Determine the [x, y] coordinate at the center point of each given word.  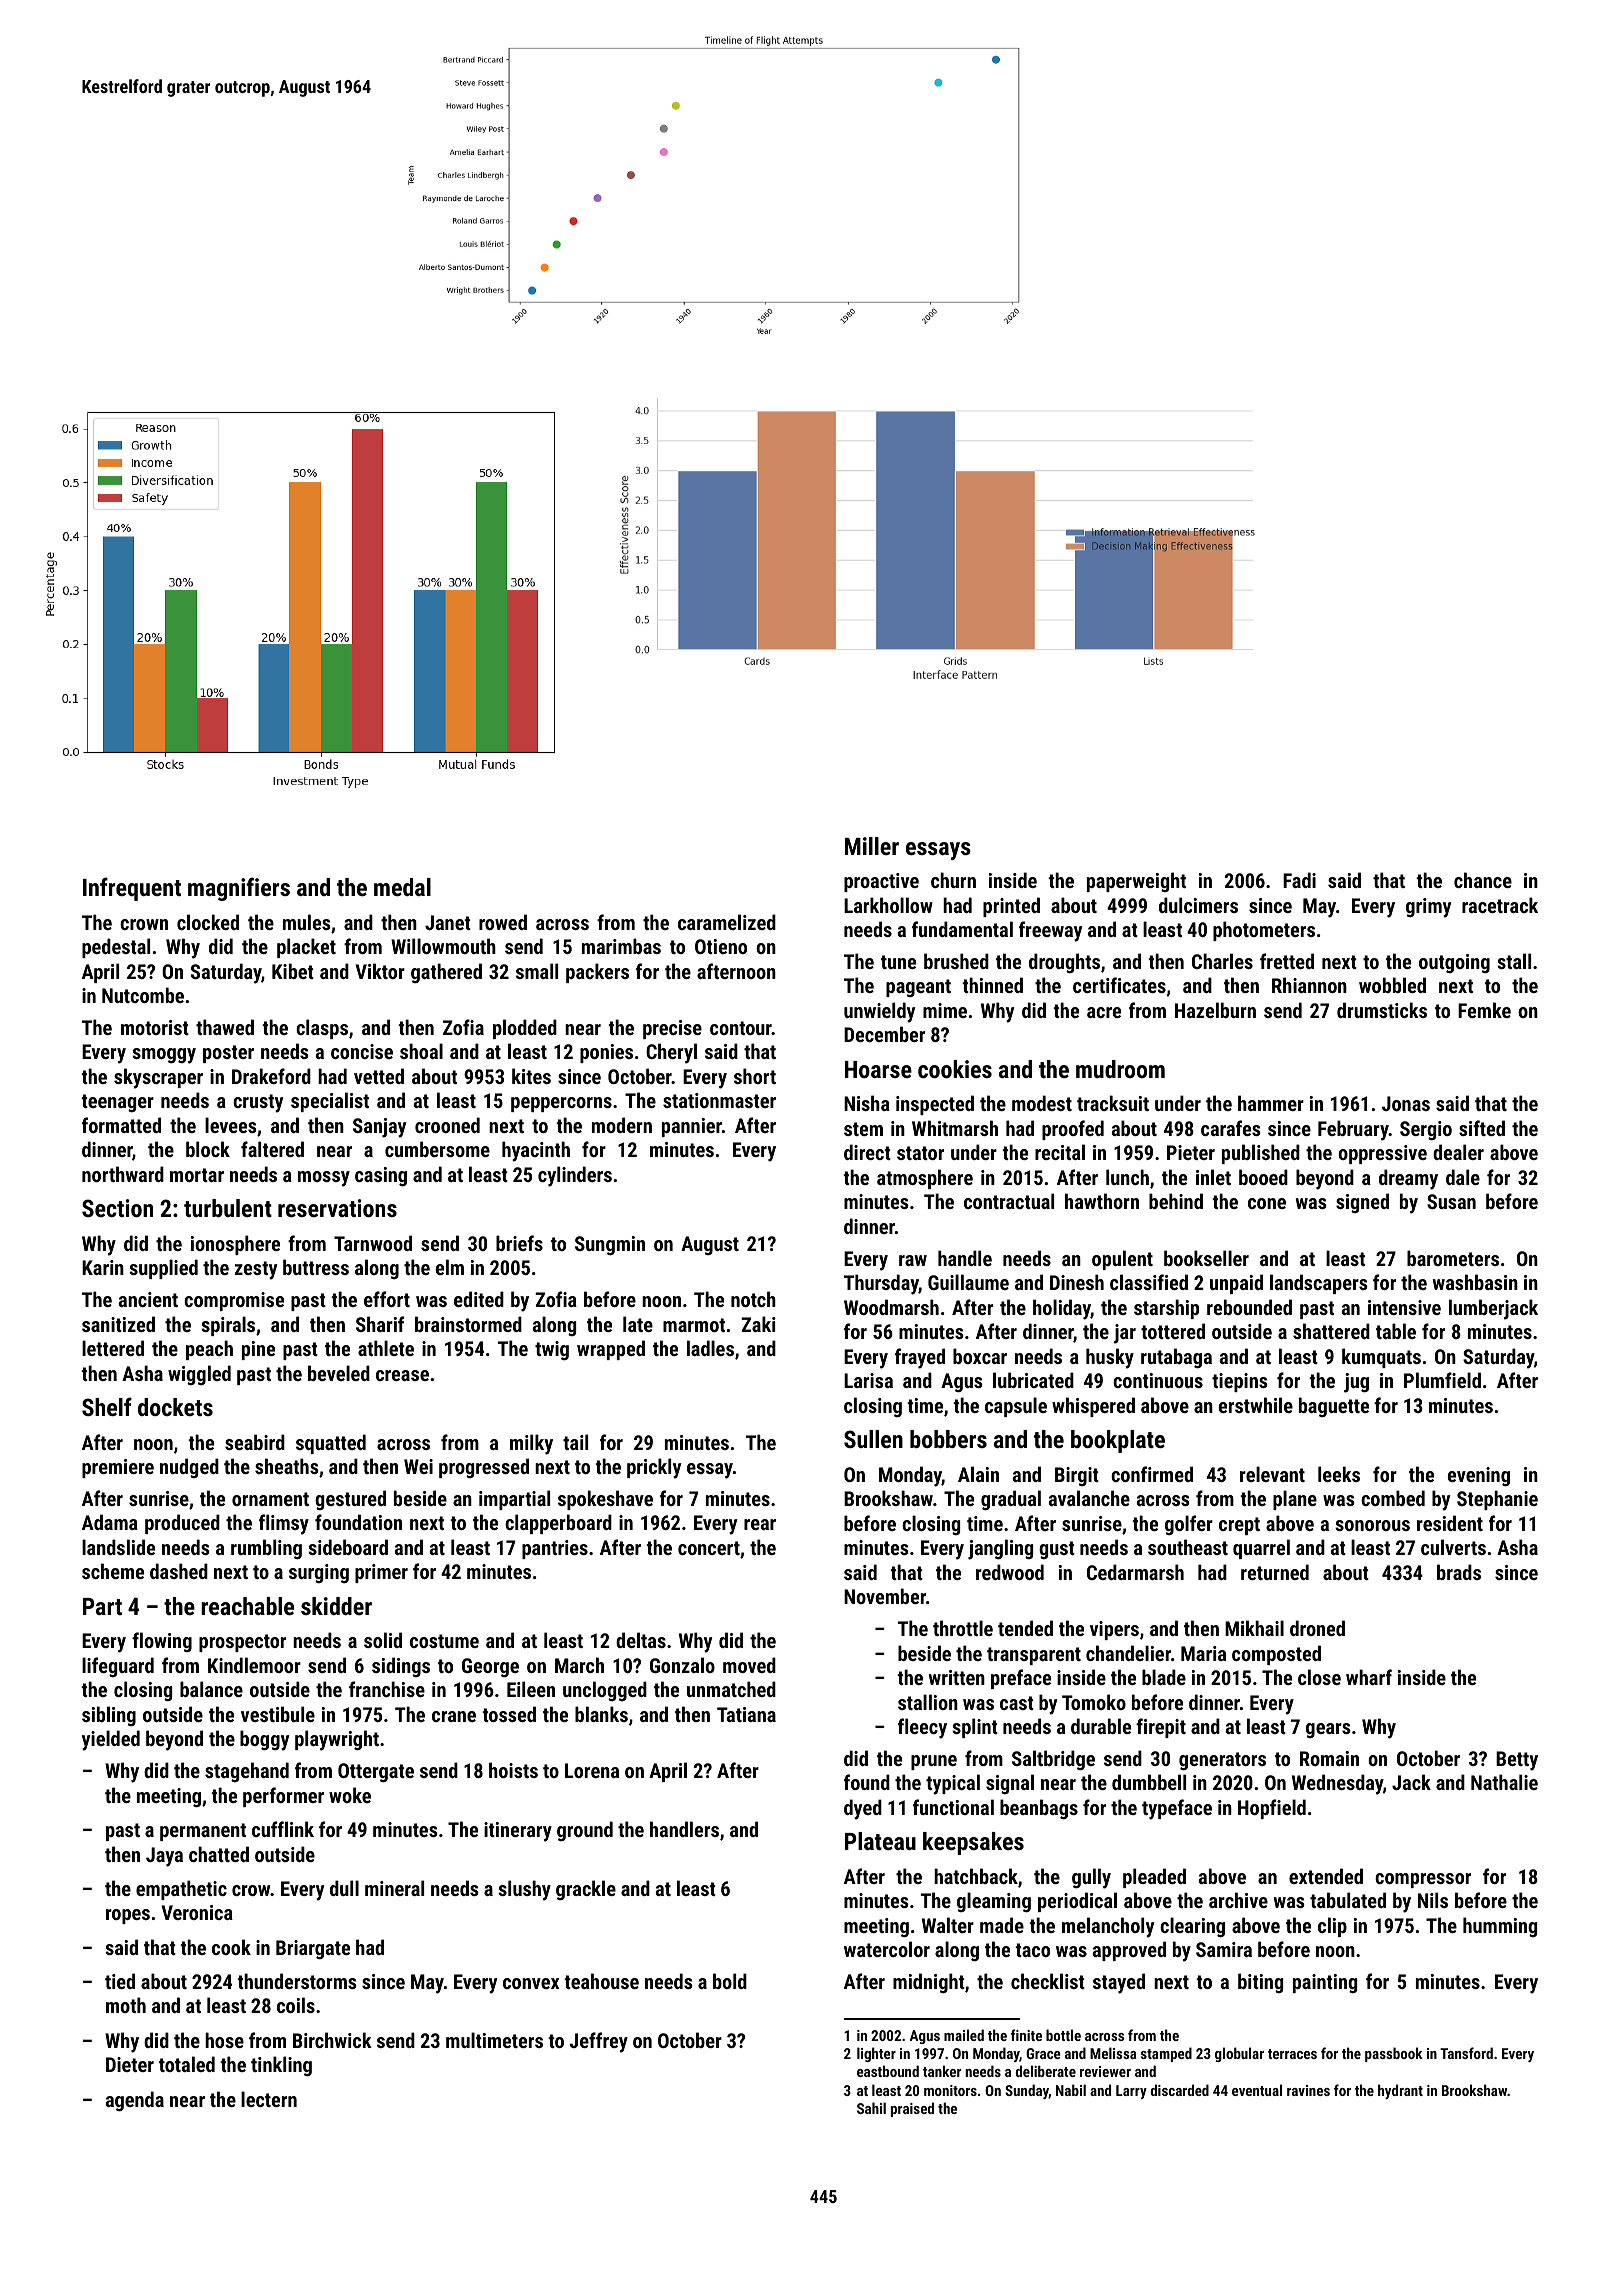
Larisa [868, 1380]
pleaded [1154, 1878]
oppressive [1382, 1154]
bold [730, 1981]
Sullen [873, 1439]
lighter [876, 2054]
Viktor [380, 971]
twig [552, 1350]
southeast [1188, 1547]
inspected [935, 1105]
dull [344, 1888]
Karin [103, 1267]
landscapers [1318, 1284]
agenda [135, 2101]
